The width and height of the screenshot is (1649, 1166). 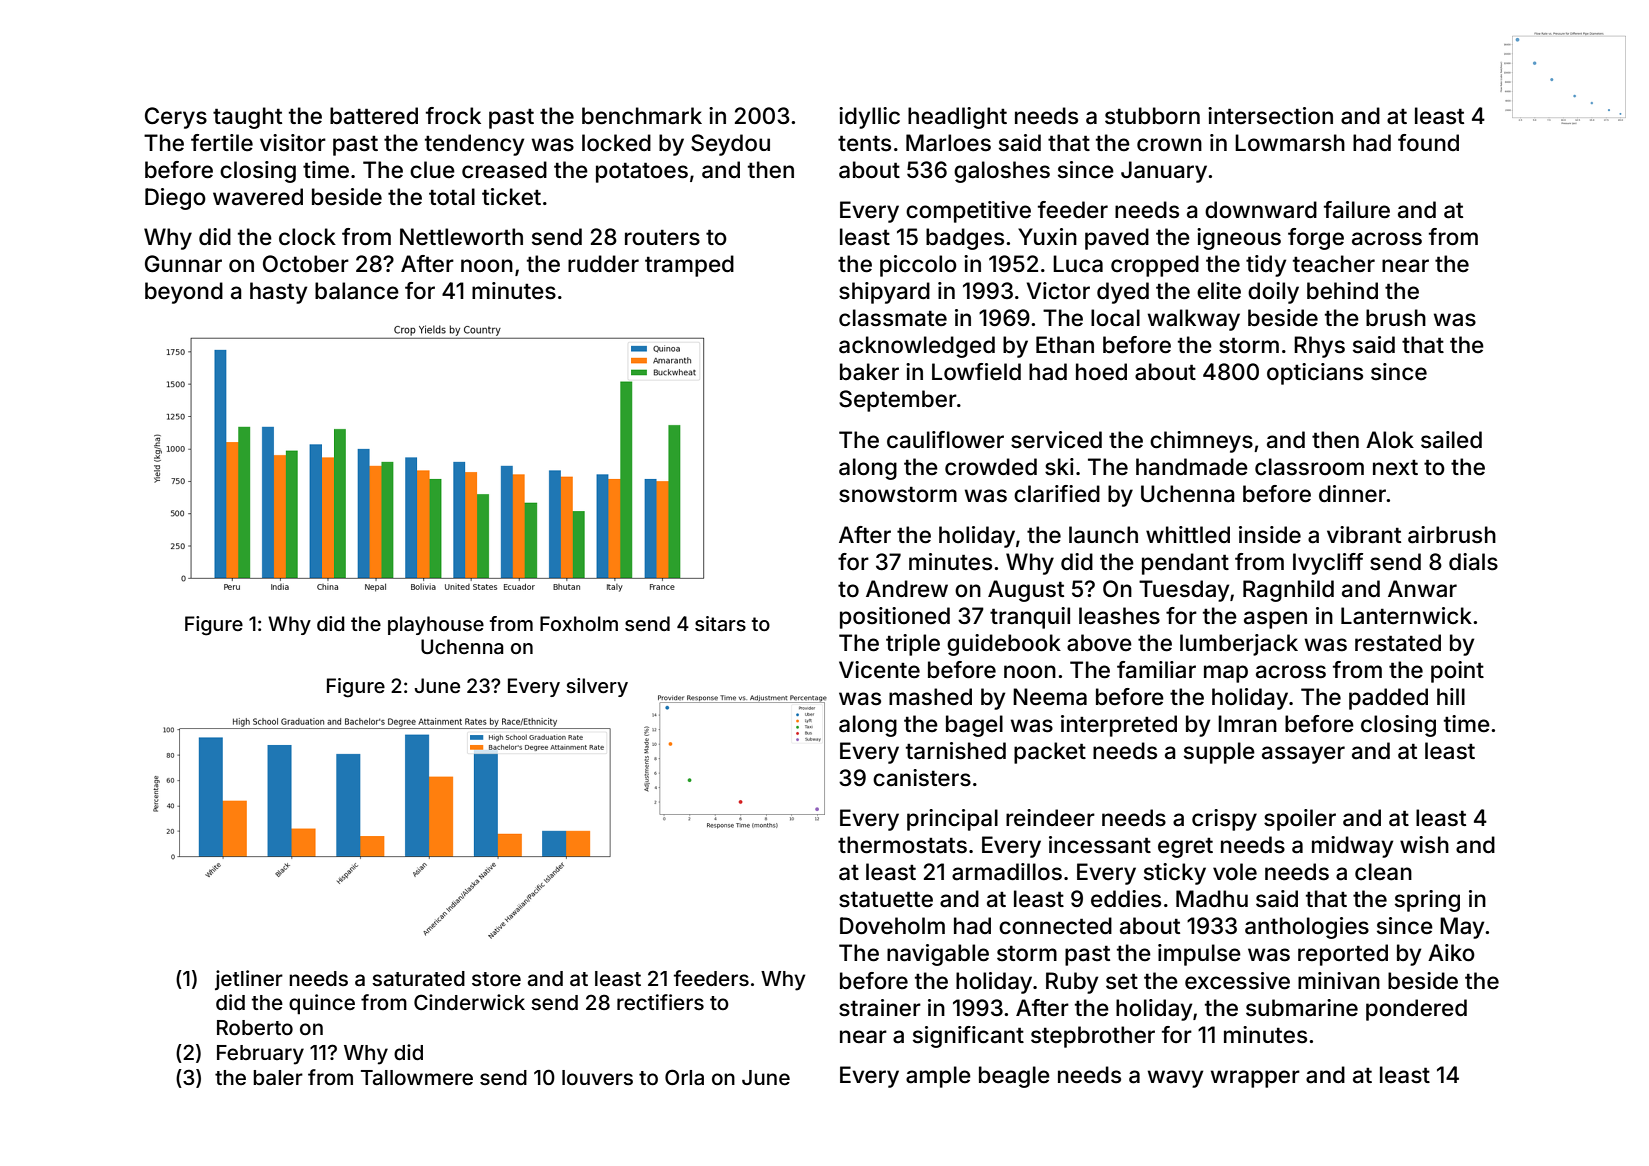 I want to click on Cerys, so click(x=176, y=118).
